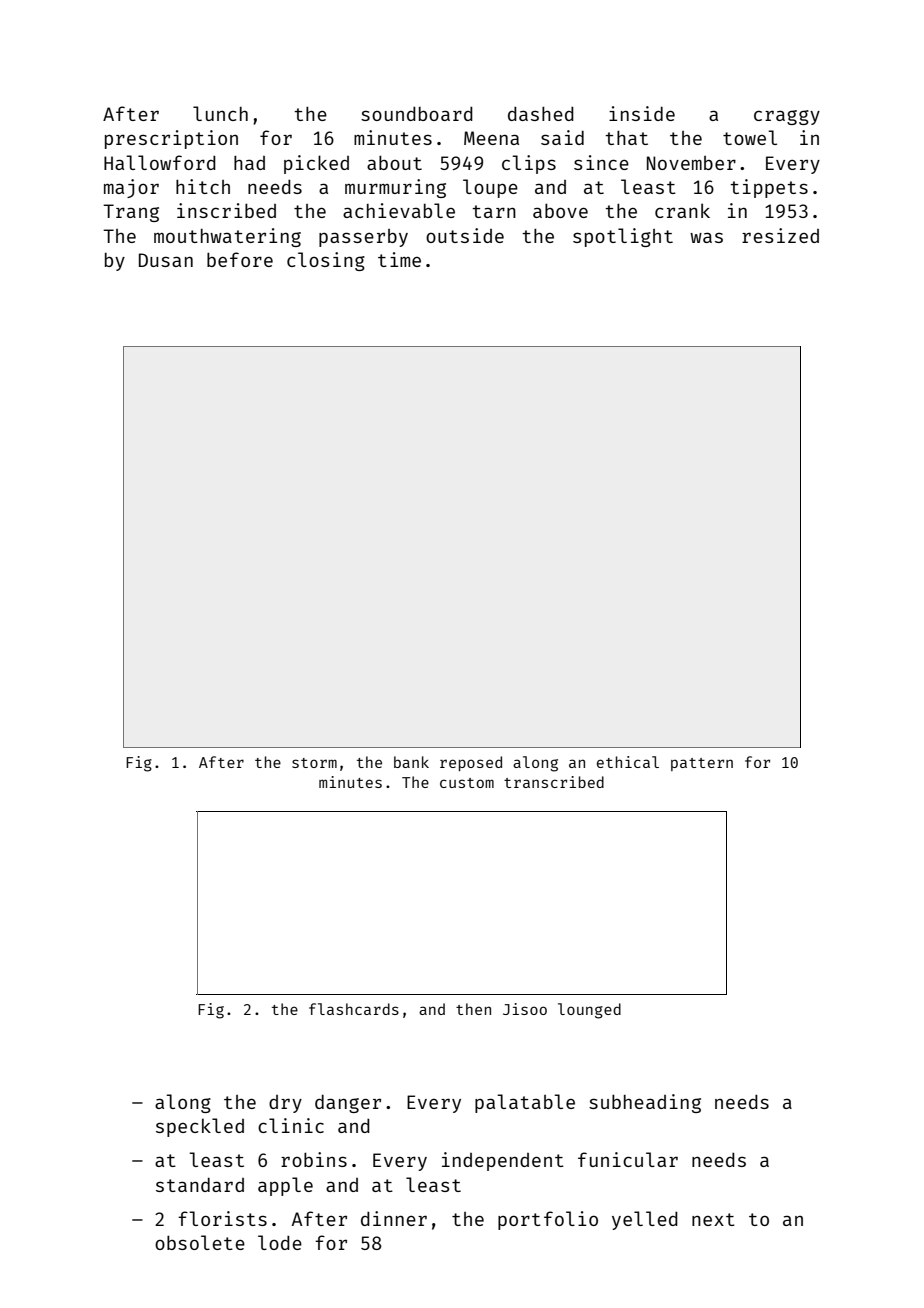  What do you see at coordinates (220, 113) in the document?
I see `lunch` at bounding box center [220, 113].
